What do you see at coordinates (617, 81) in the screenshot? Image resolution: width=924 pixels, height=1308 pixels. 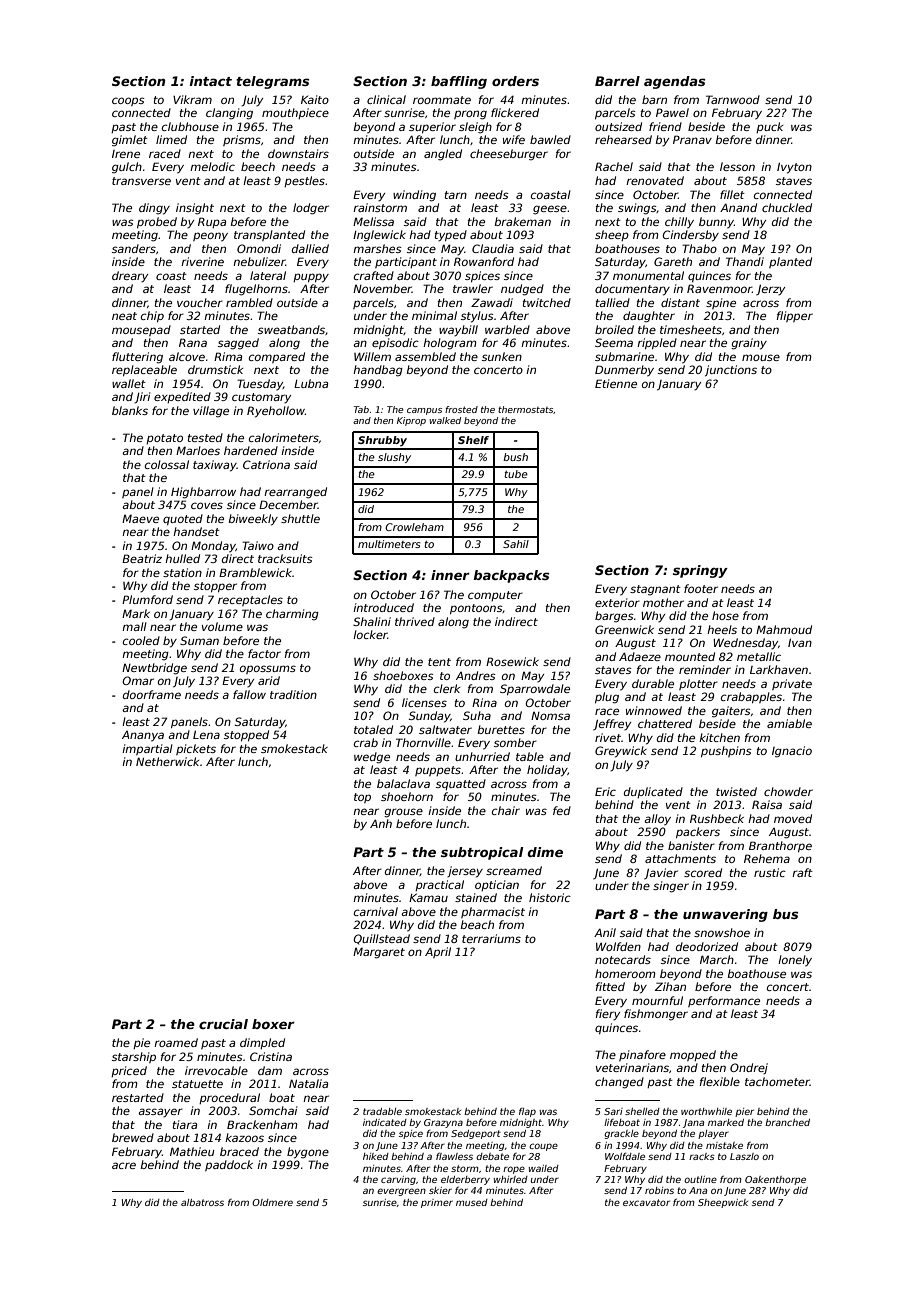 I see `Barrel` at bounding box center [617, 81].
